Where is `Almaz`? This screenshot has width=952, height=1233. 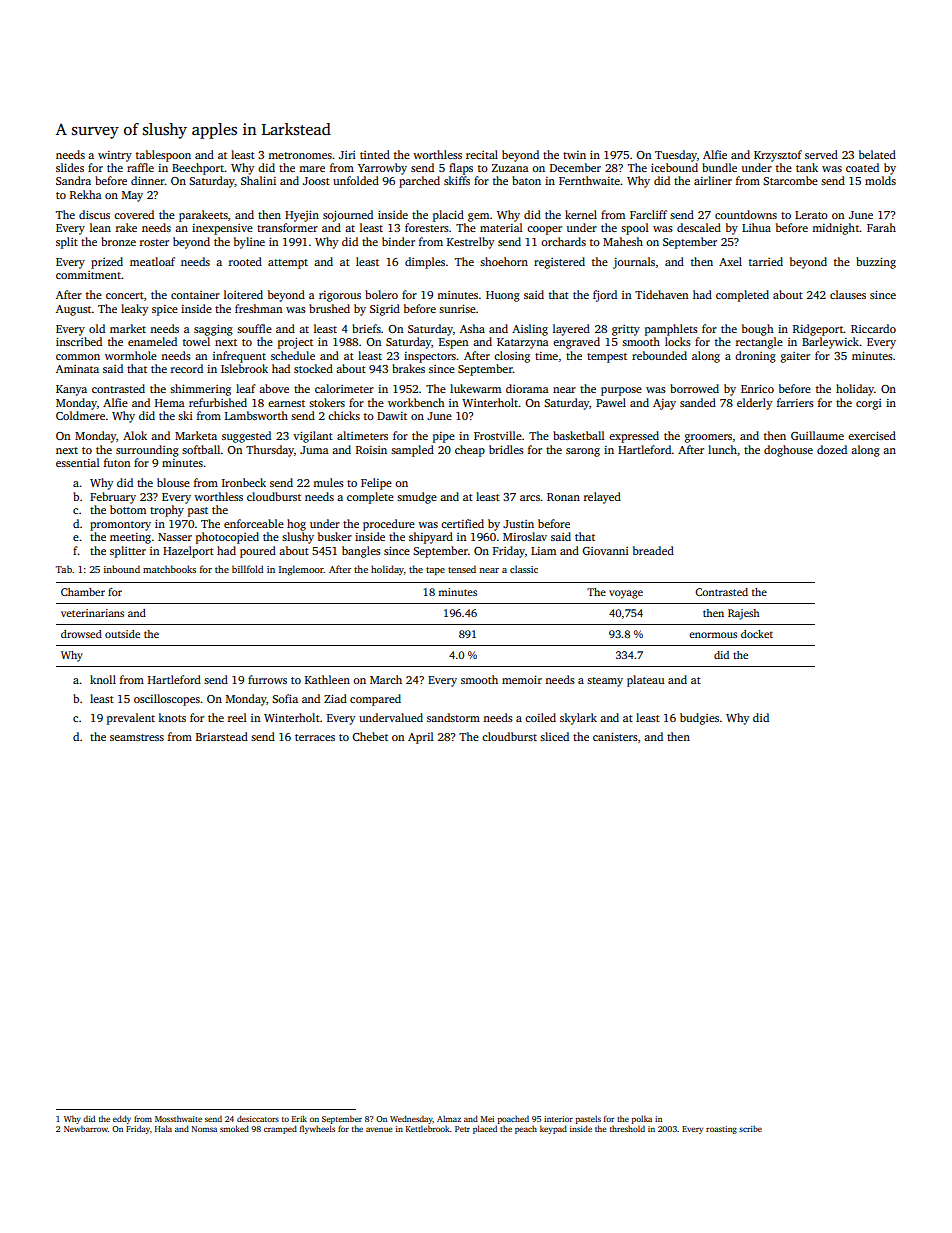 Almaz is located at coordinates (449, 1118).
